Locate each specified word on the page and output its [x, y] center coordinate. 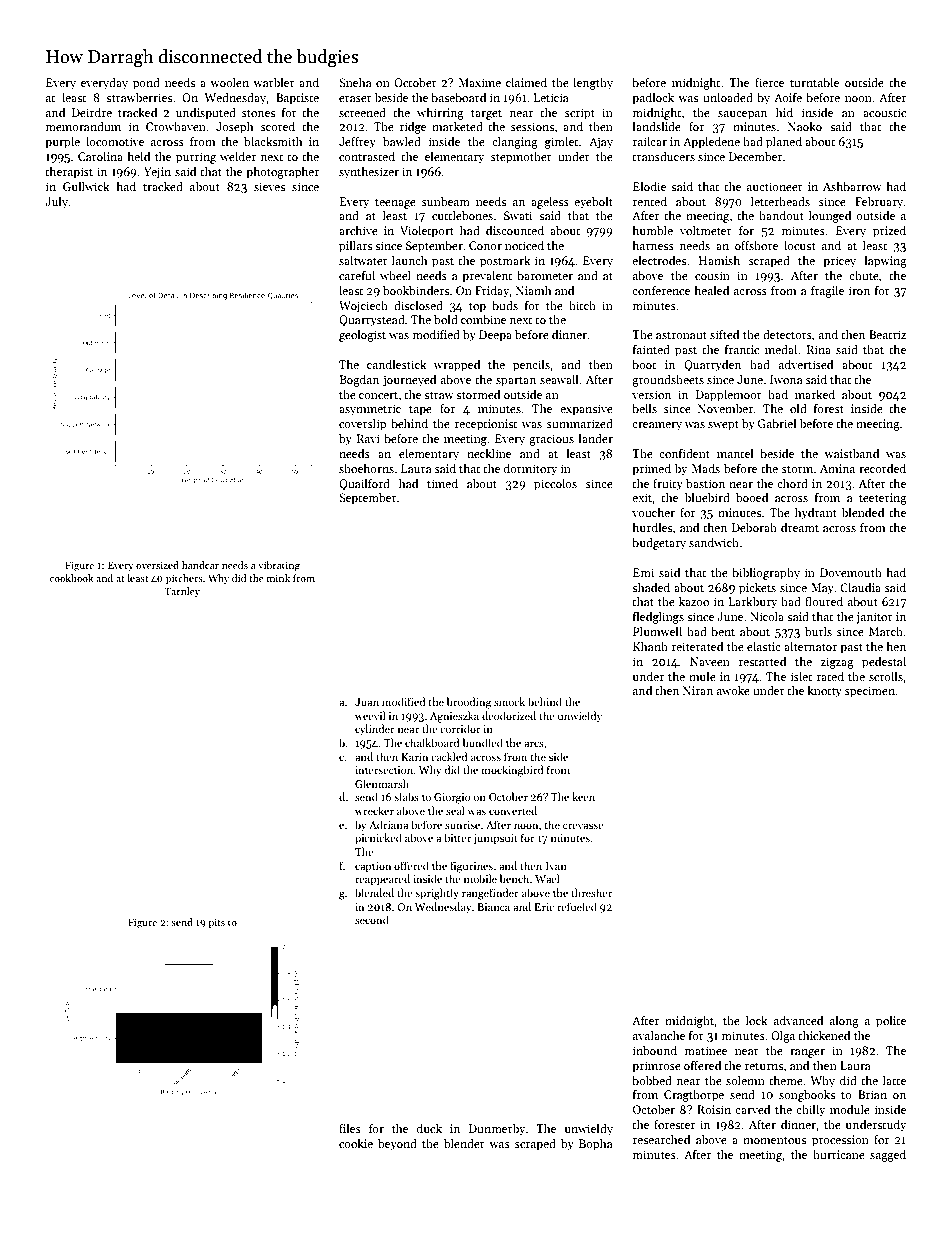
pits [216, 923]
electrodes [659, 260]
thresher [591, 892]
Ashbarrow [852, 186]
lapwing [886, 261]
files [350, 1128]
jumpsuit [495, 839]
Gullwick [86, 186]
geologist [362, 335]
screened [362, 112]
